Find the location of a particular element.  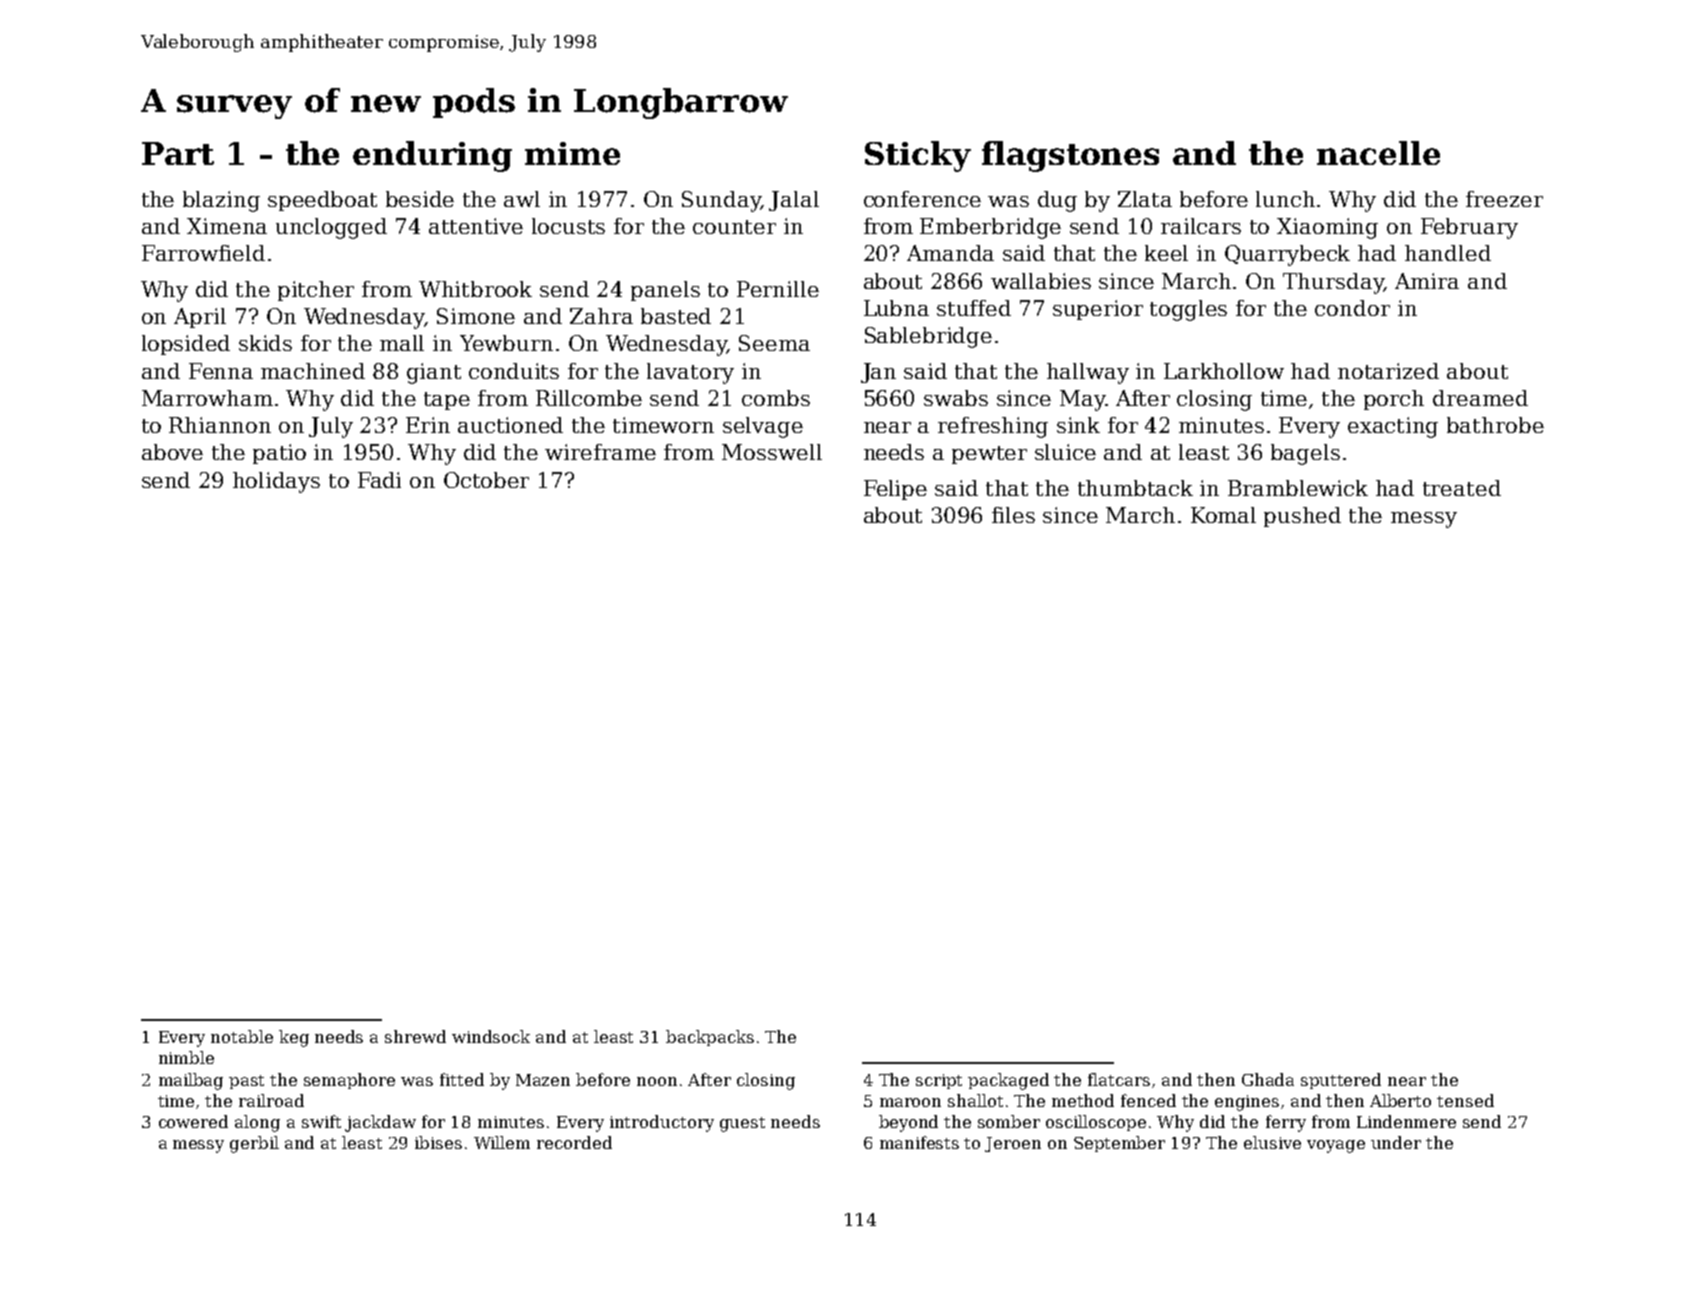

voyage is located at coordinates (1336, 1146).
